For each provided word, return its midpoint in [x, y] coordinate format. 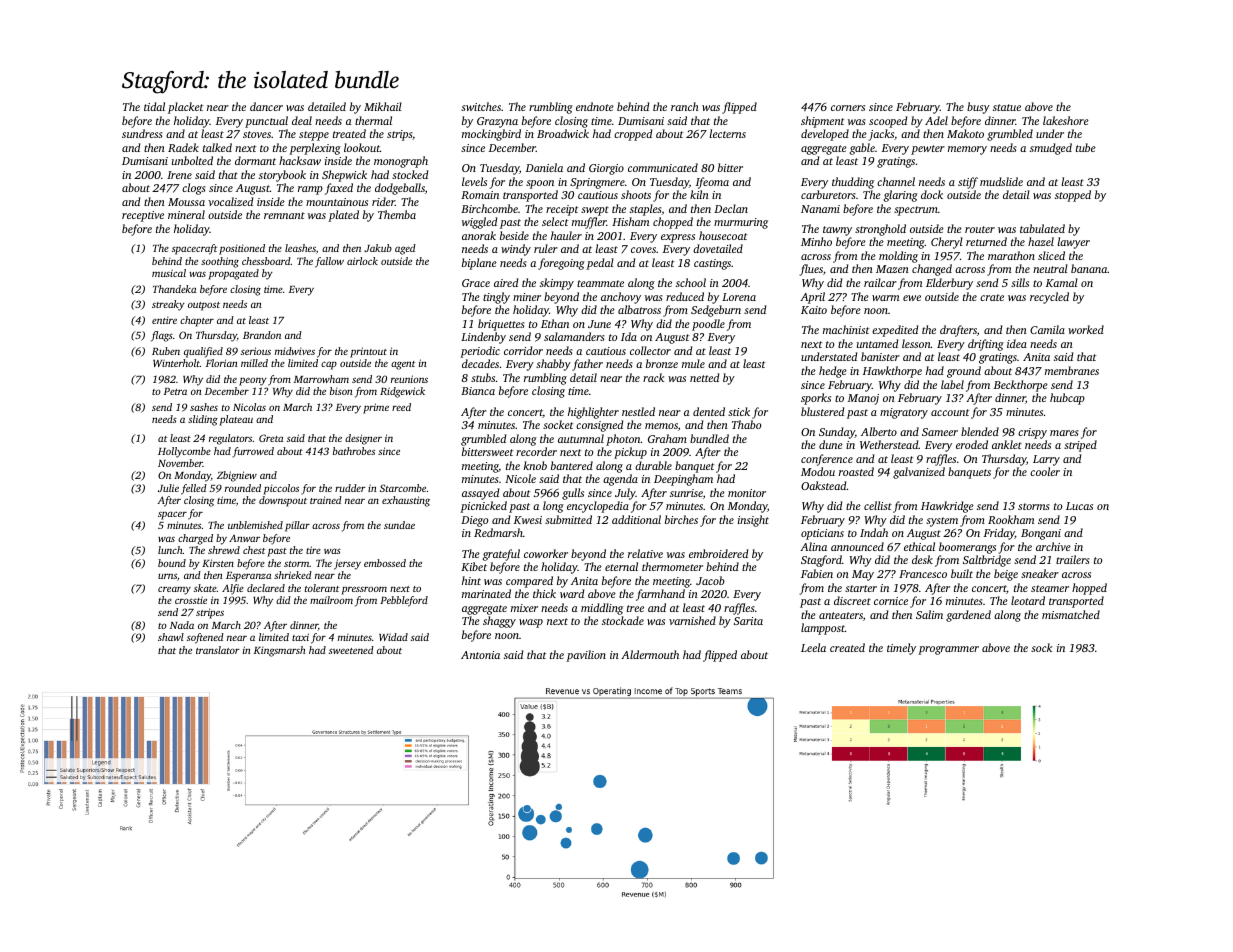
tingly [496, 298]
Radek [183, 147]
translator [218, 650]
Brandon [262, 335]
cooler [1045, 471]
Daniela [544, 167]
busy [978, 108]
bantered [572, 465]
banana [1089, 268]
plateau [236, 420]
